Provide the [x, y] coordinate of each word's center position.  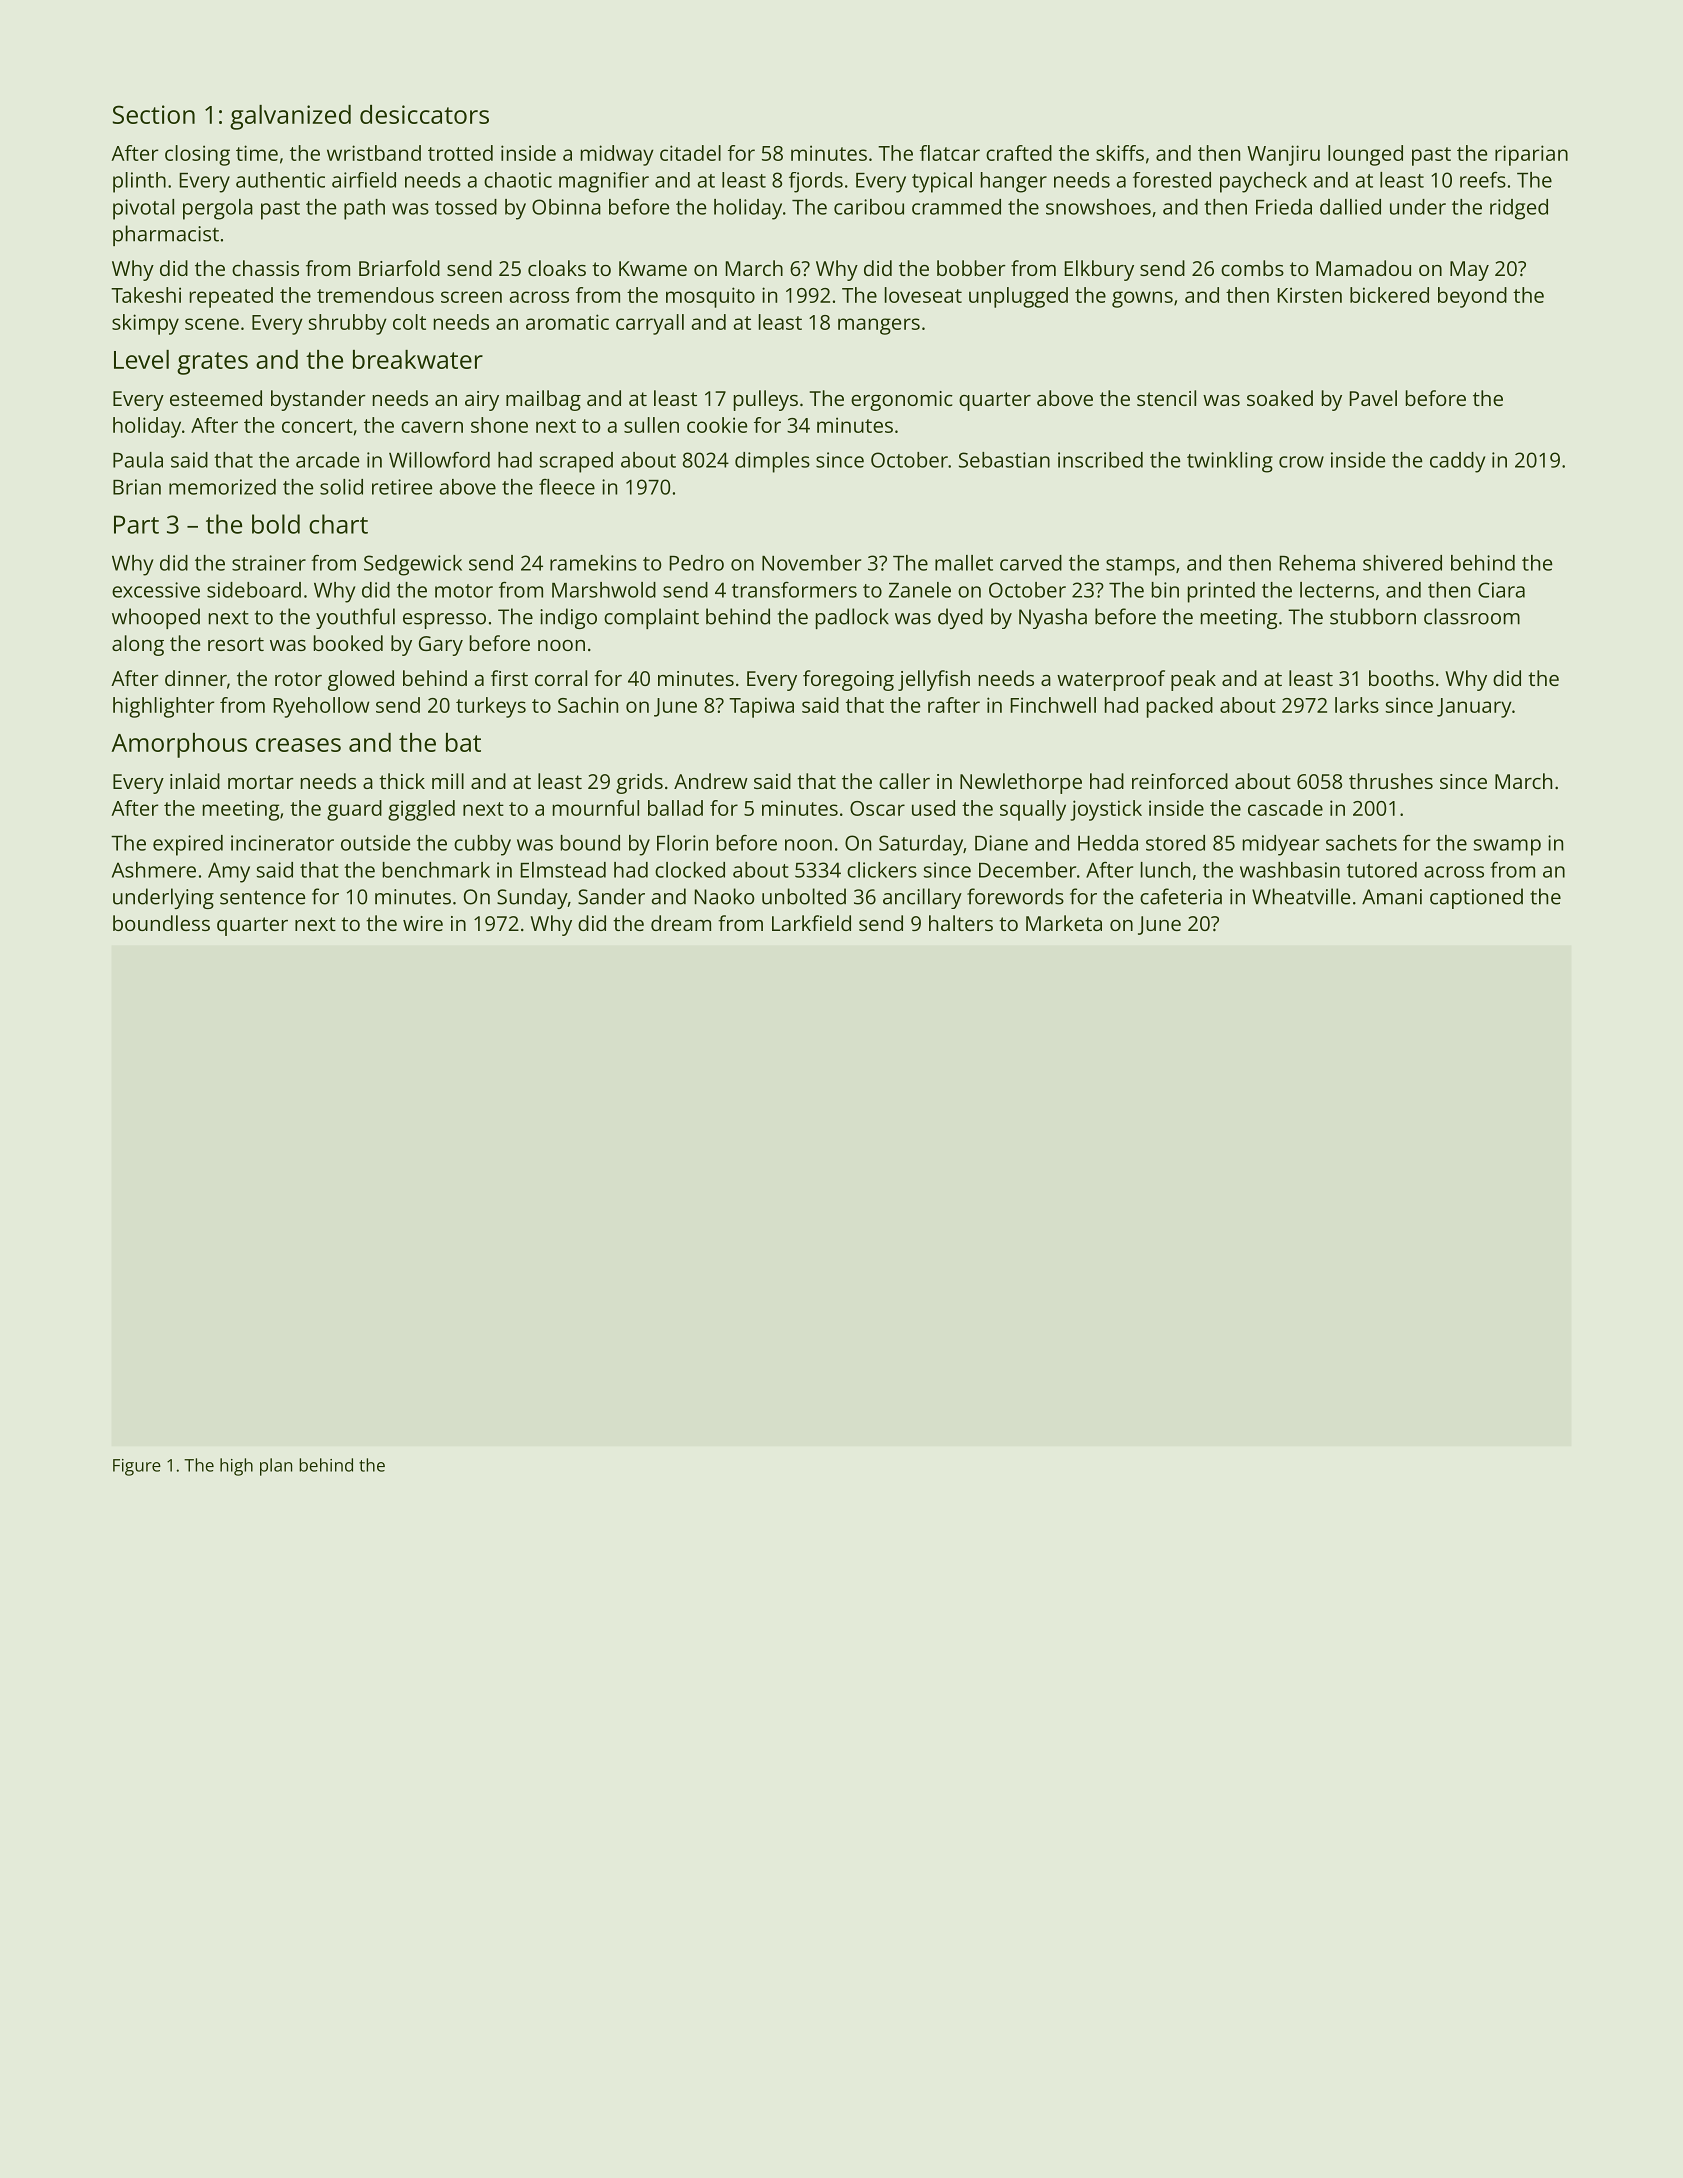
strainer [269, 563]
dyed [960, 618]
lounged [1365, 155]
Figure [137, 1467]
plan [276, 1467]
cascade [1285, 808]
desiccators [424, 114]
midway [617, 155]
